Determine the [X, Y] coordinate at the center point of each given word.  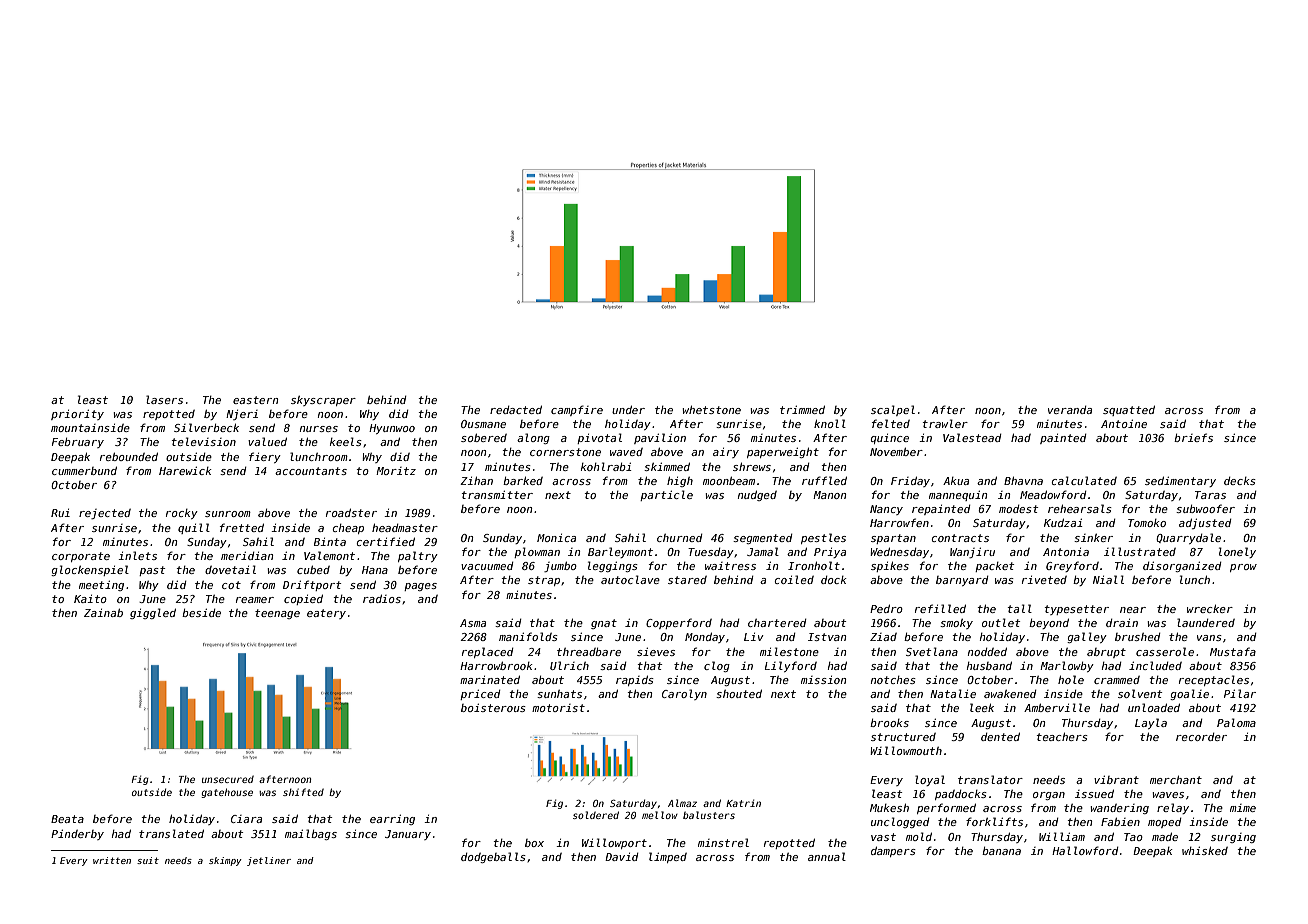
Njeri [242, 415]
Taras [1210, 495]
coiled [794, 579]
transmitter [497, 495]
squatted [1129, 410]
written [112, 860]
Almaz [682, 803]
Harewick [185, 471]
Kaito [90, 599]
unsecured [228, 779]
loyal [930, 780]
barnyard [962, 581]
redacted [516, 409]
